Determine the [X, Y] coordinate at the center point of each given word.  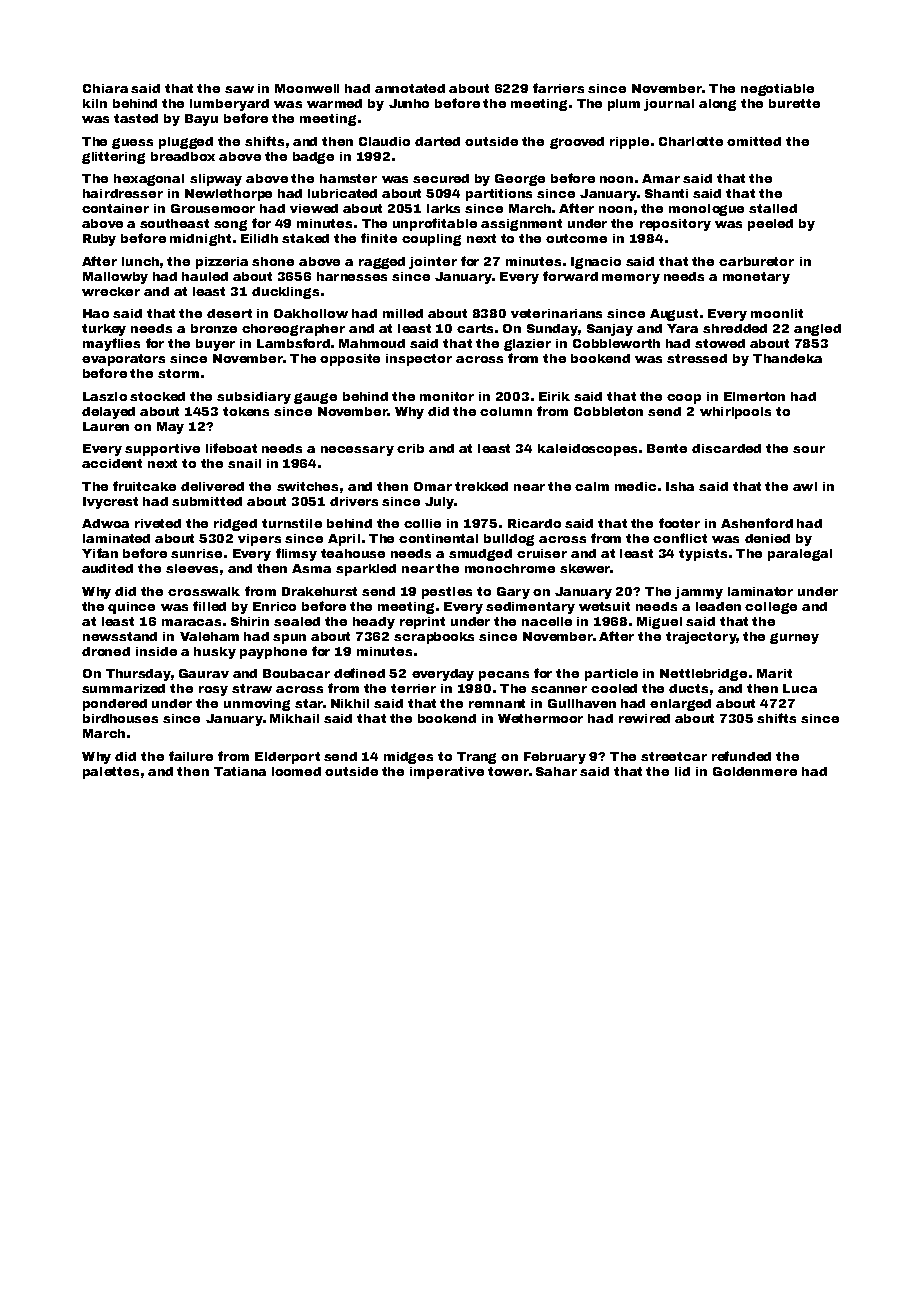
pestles [447, 593]
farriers [558, 88]
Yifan [100, 553]
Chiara [105, 88]
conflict [680, 538]
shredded [735, 328]
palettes [111, 773]
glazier [527, 345]
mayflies [111, 344]
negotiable [777, 90]
